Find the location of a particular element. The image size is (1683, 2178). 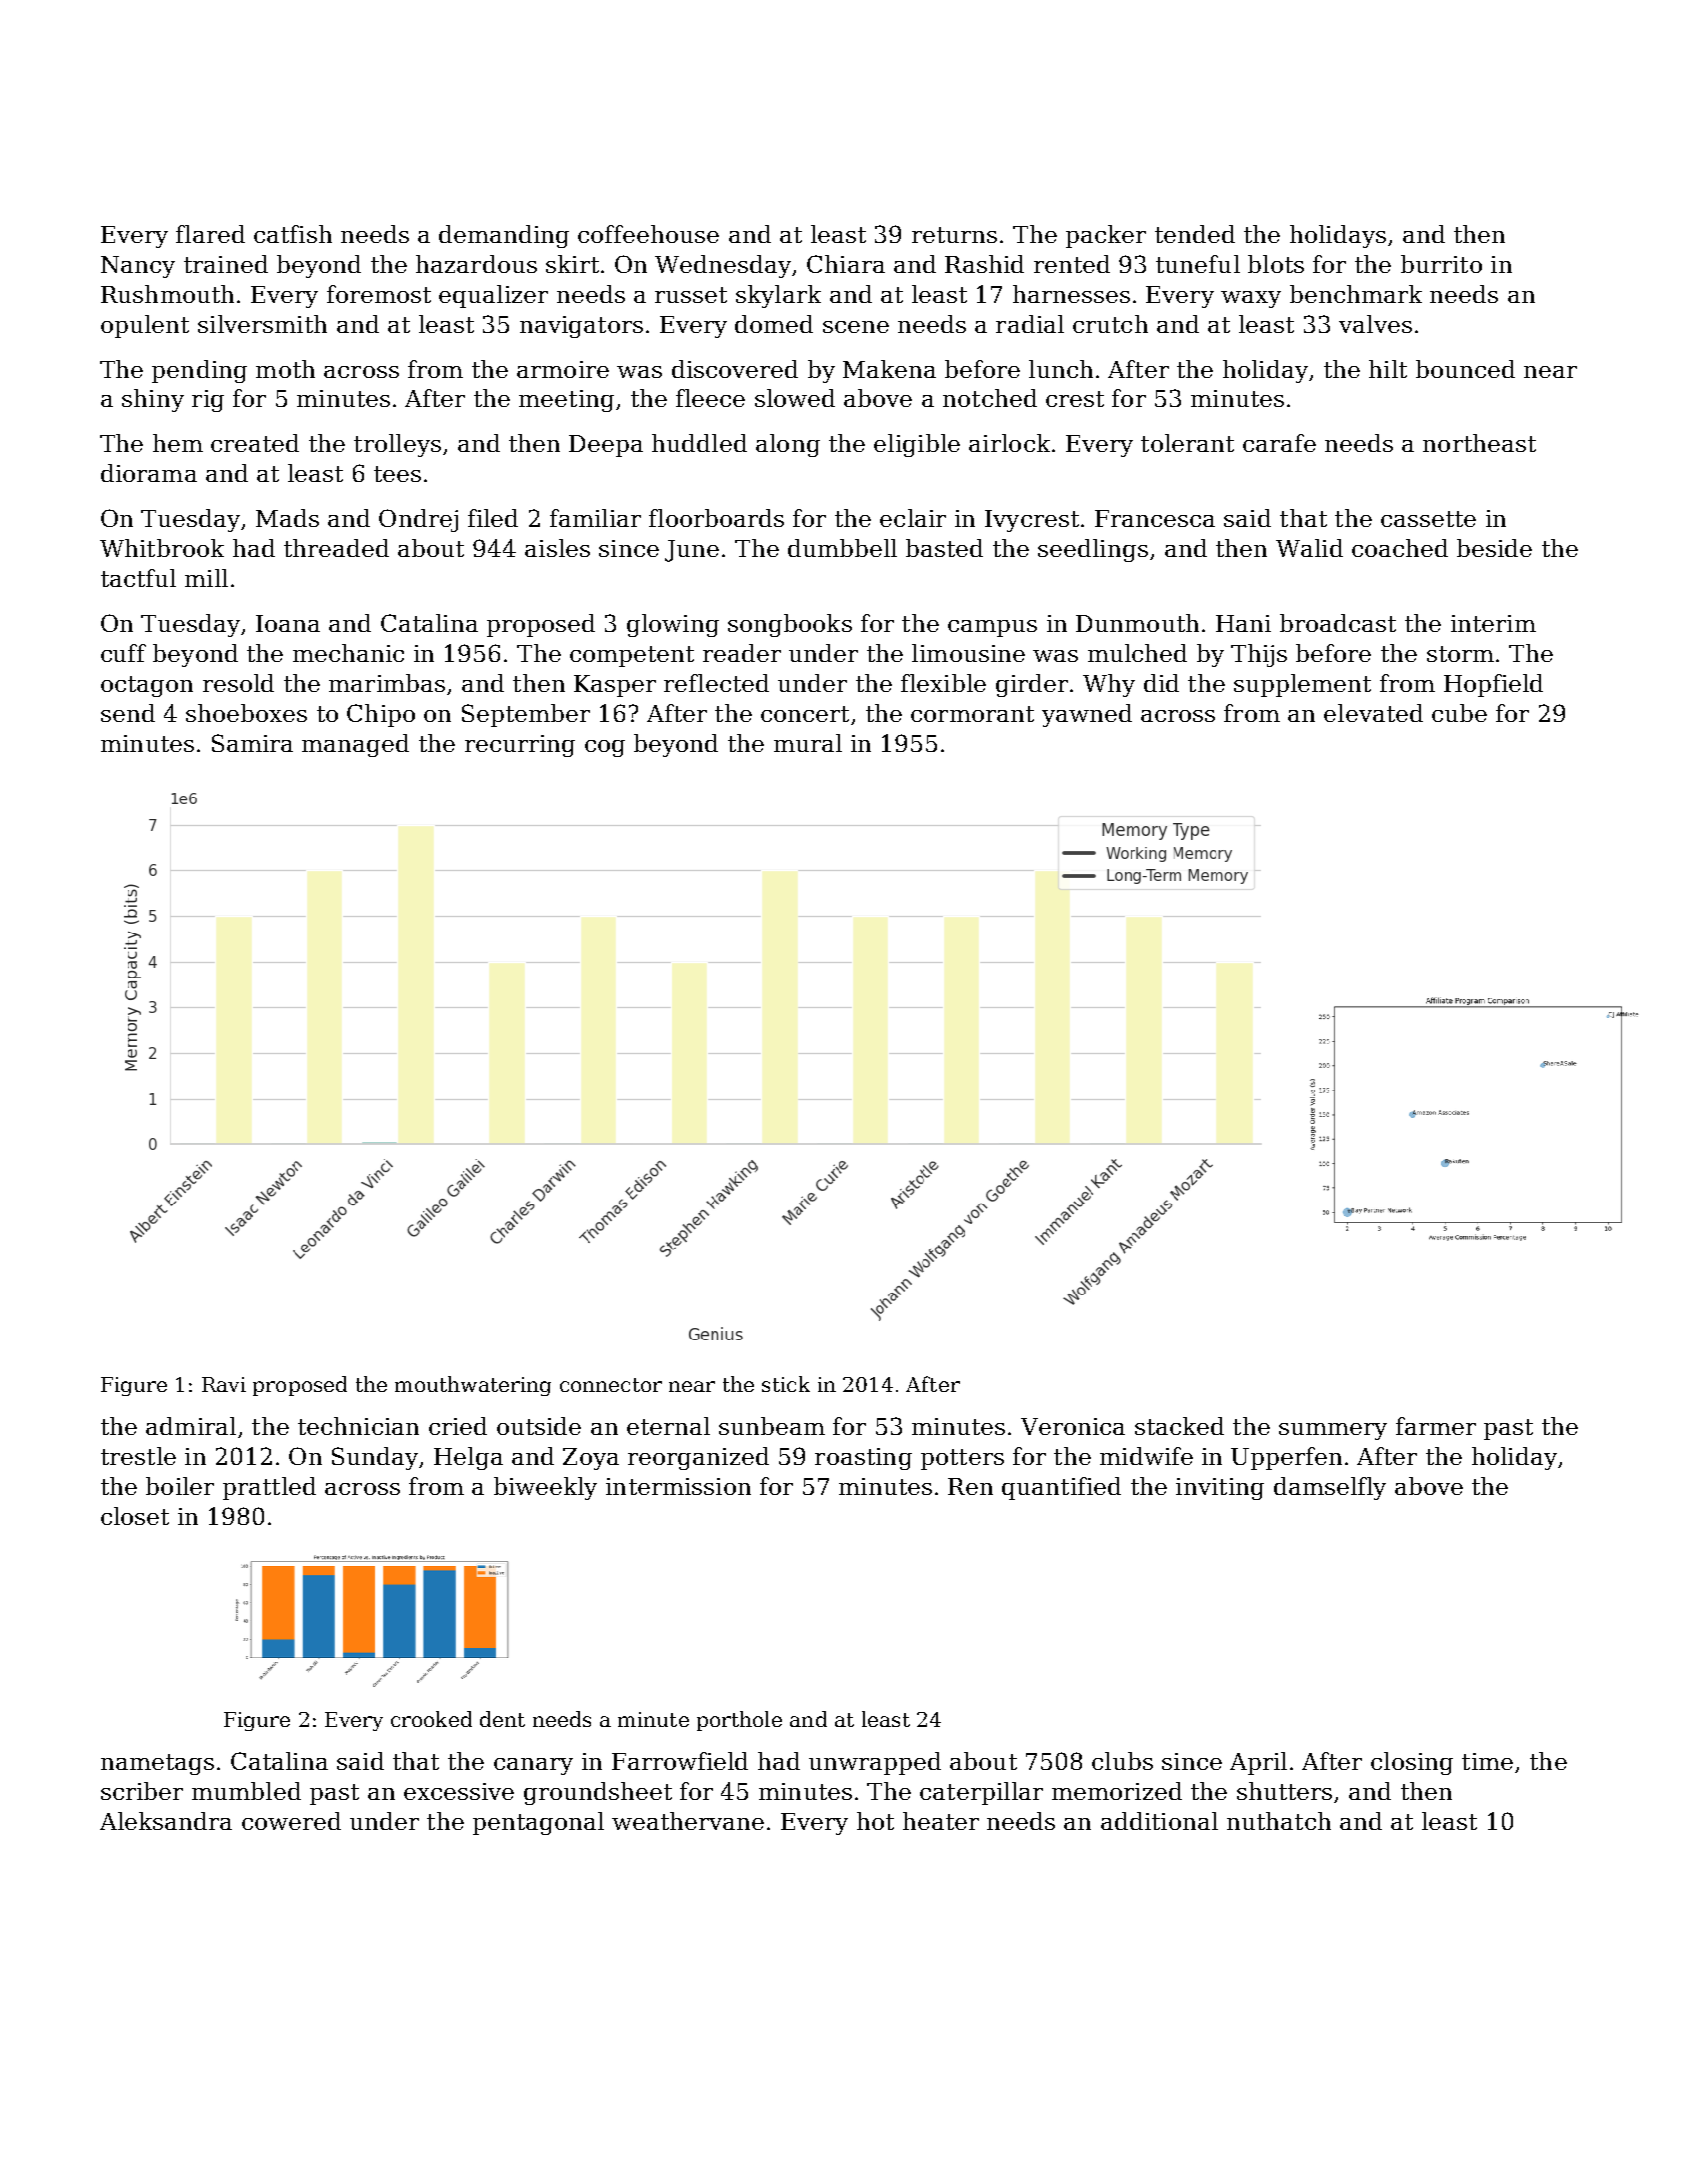

mouthwatering is located at coordinates (473, 1386).
